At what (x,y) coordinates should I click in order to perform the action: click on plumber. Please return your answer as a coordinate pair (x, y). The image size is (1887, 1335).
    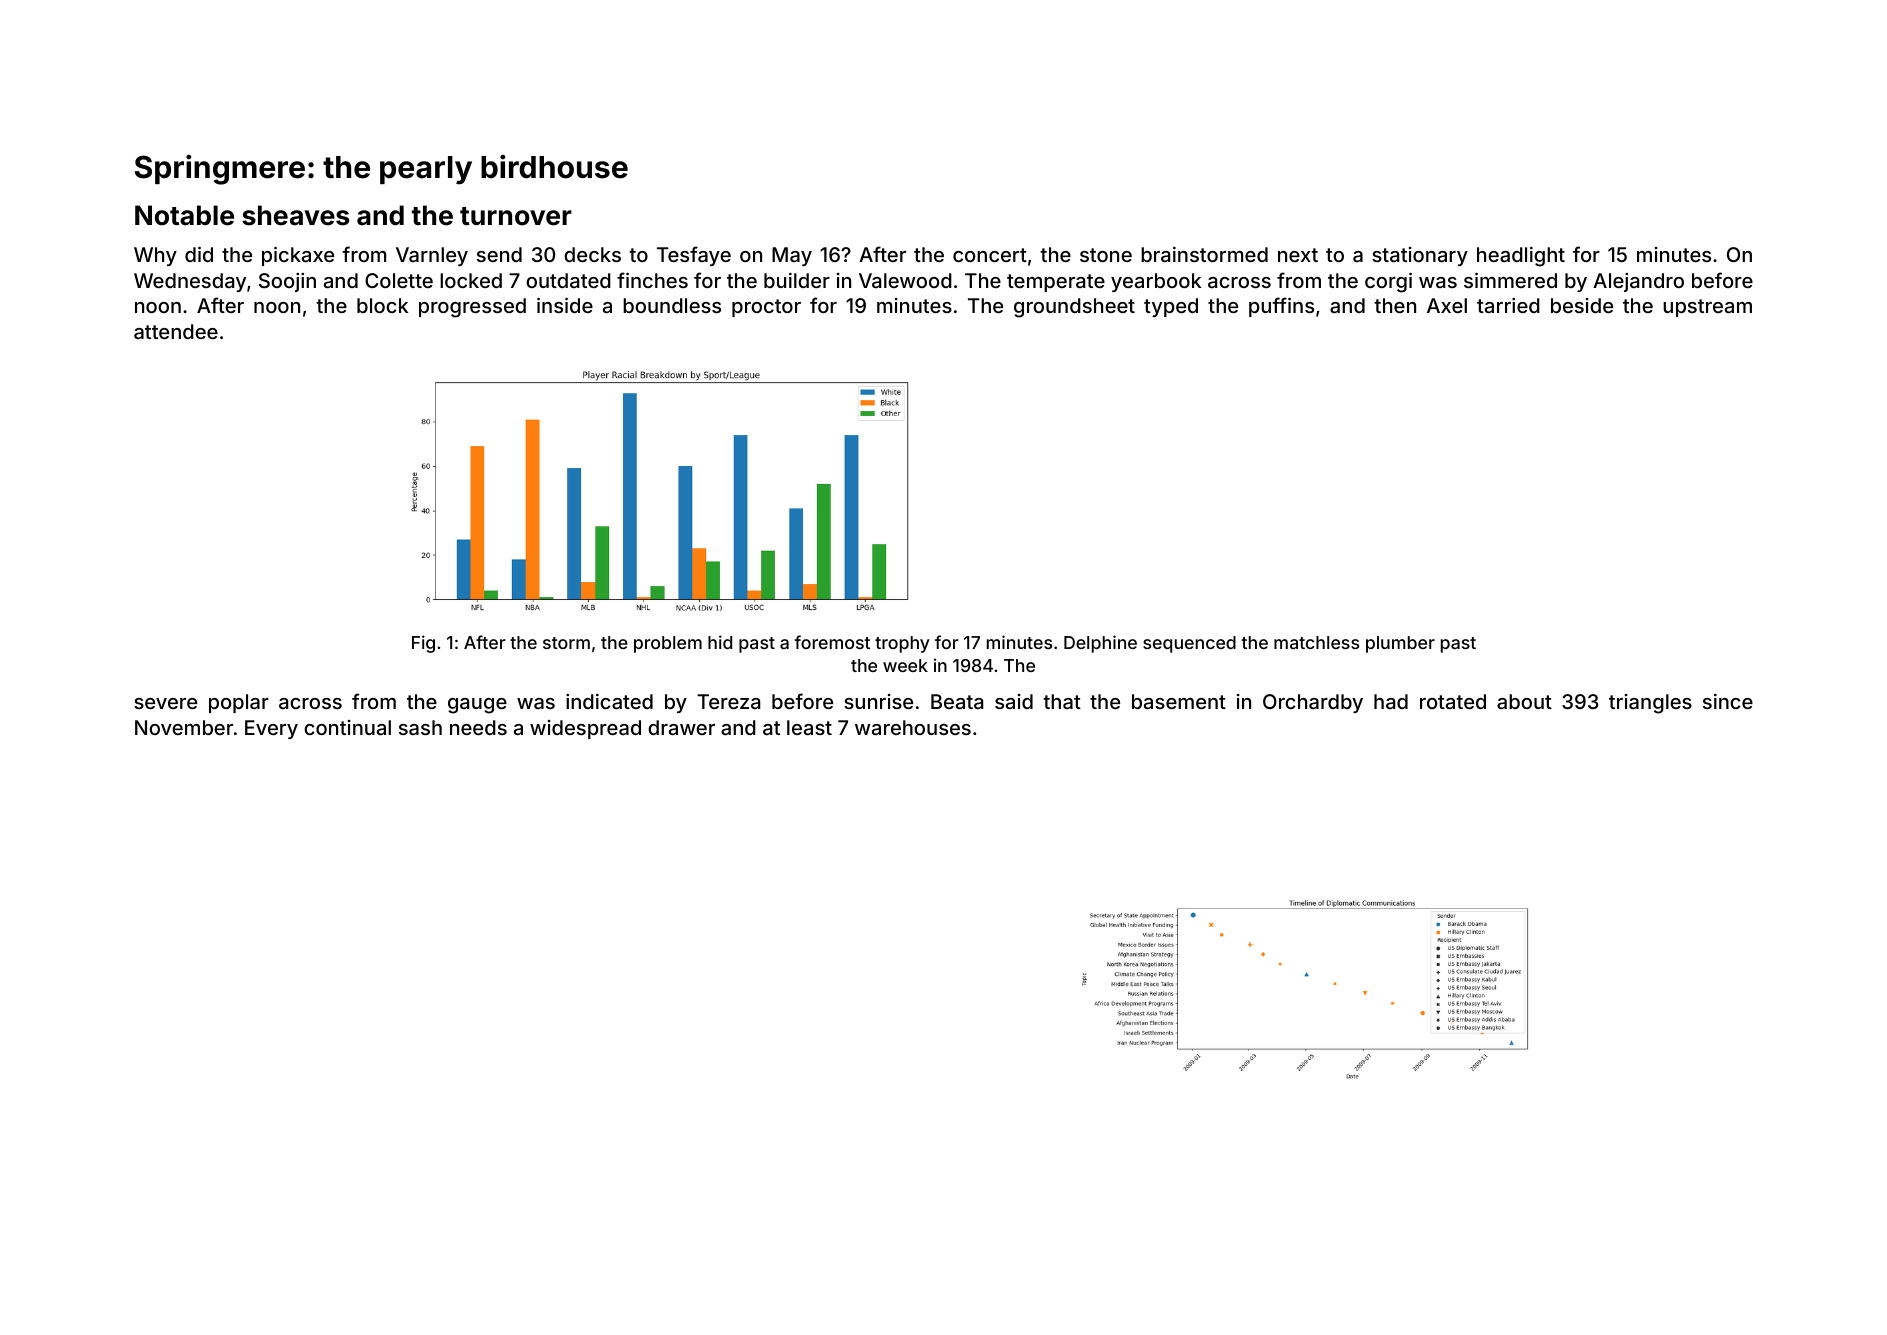
    Looking at the image, I should click on (1400, 644).
